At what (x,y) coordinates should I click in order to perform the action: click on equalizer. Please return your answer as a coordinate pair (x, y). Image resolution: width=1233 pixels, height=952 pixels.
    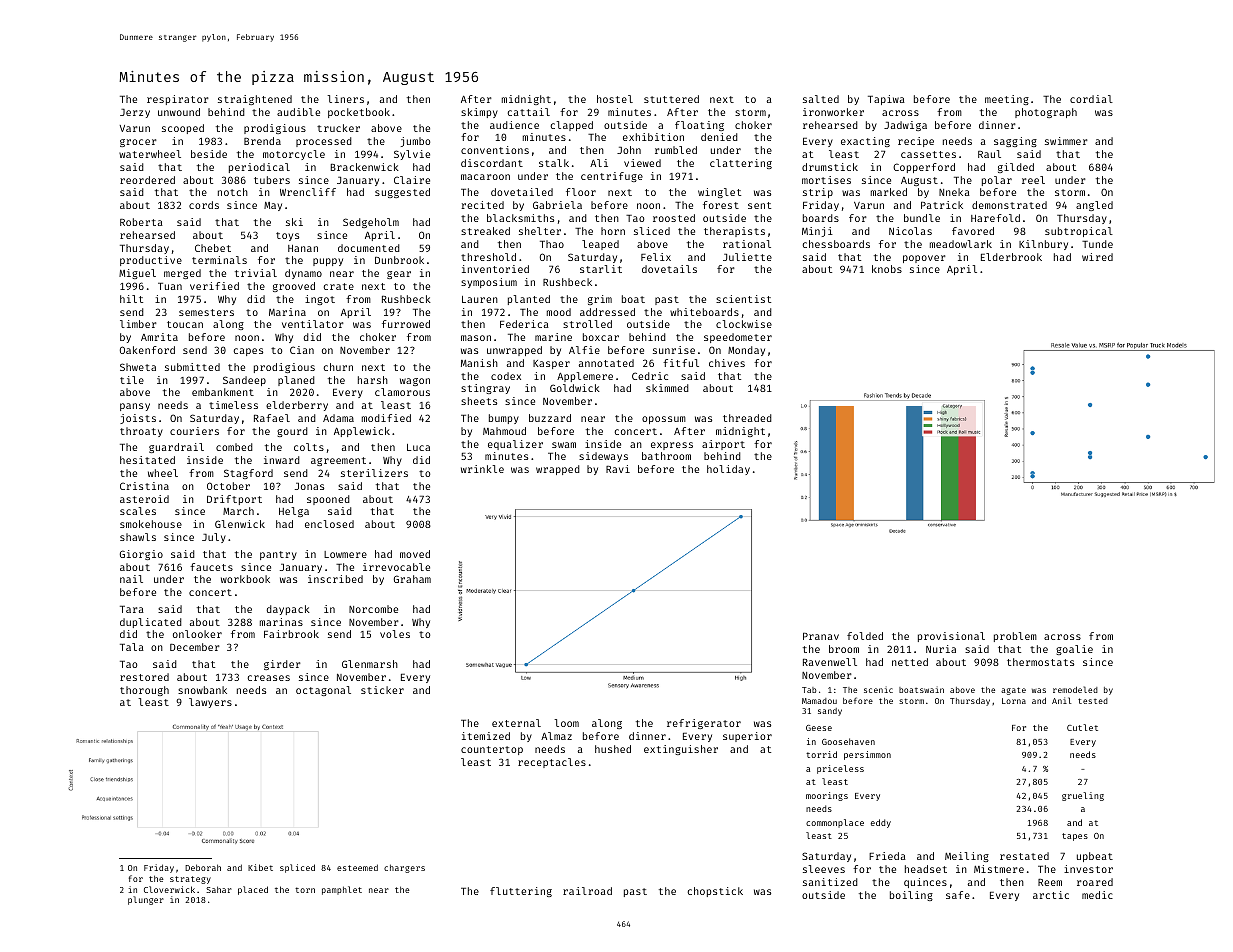
    Looking at the image, I should click on (515, 445).
